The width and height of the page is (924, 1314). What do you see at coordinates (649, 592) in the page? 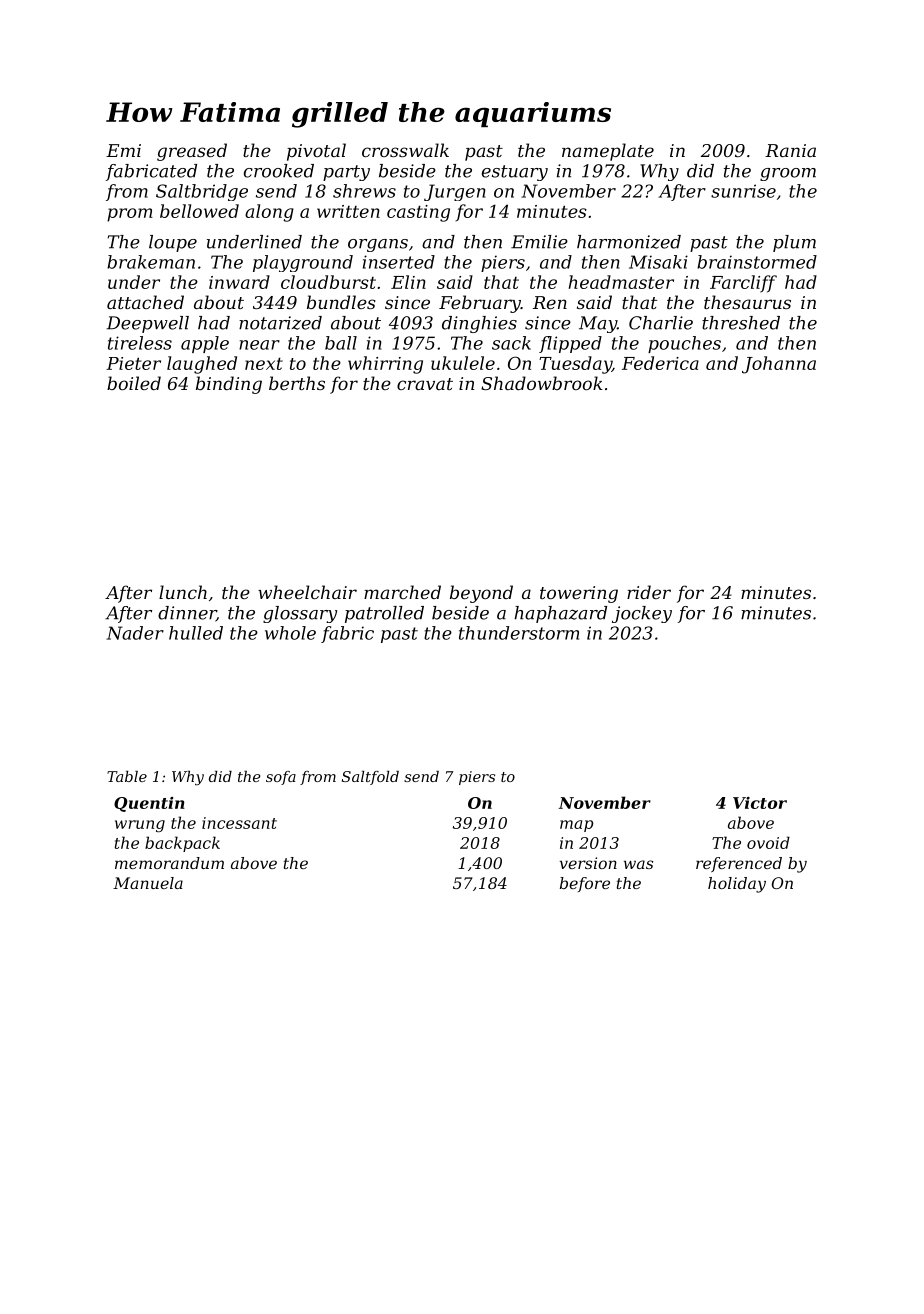
I see `rider` at bounding box center [649, 592].
